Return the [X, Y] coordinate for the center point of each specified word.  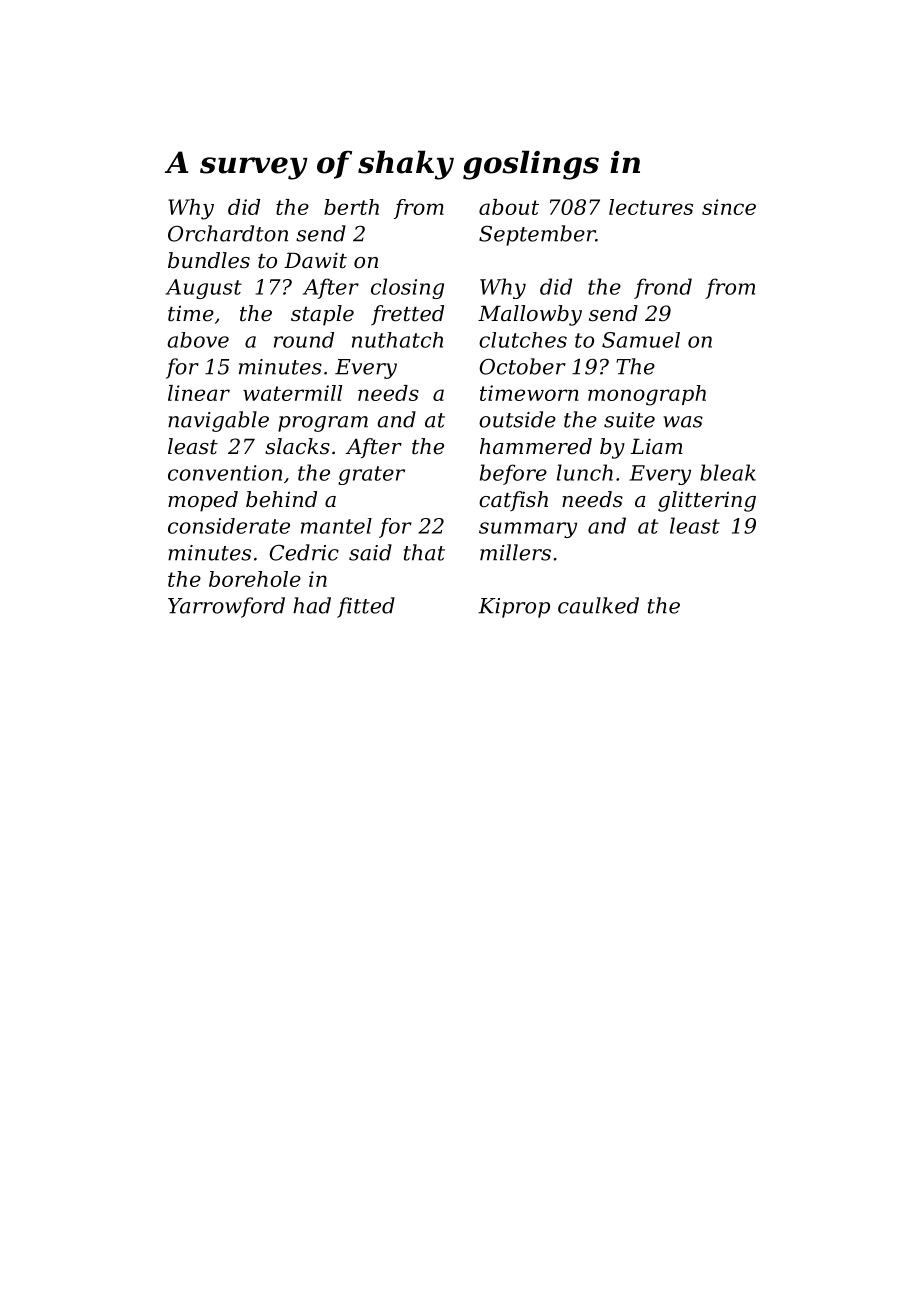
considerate [229, 526]
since [729, 207]
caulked [598, 605]
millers [515, 552]
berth [351, 207]
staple [322, 315]
